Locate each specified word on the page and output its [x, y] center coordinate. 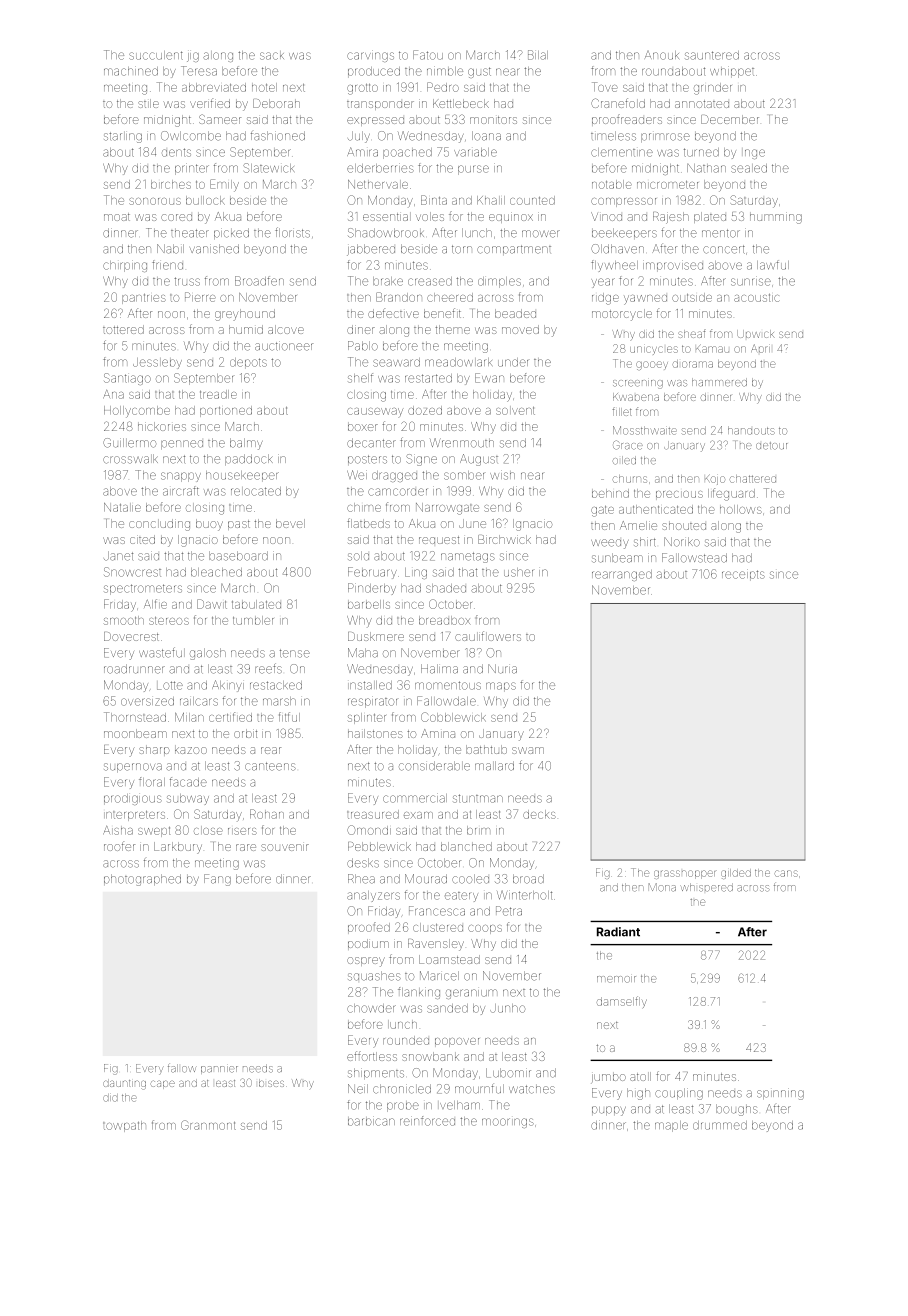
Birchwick [504, 539]
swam [528, 750]
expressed [375, 121]
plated [710, 217]
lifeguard [731, 494]
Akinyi [228, 686]
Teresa [199, 71]
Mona [662, 887]
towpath [124, 1126]
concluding [159, 525]
